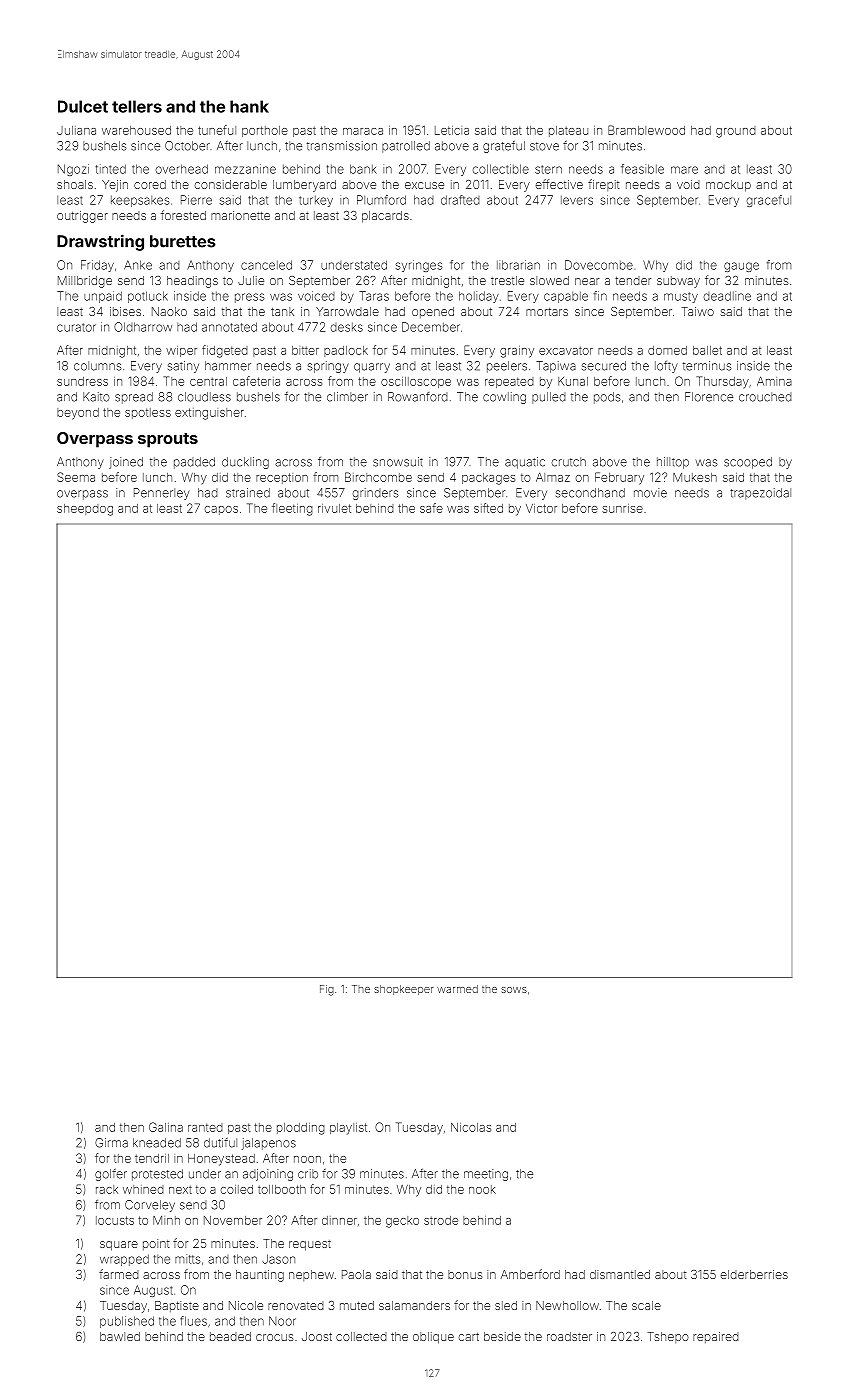  What do you see at coordinates (736, 132) in the document?
I see `ground` at bounding box center [736, 132].
